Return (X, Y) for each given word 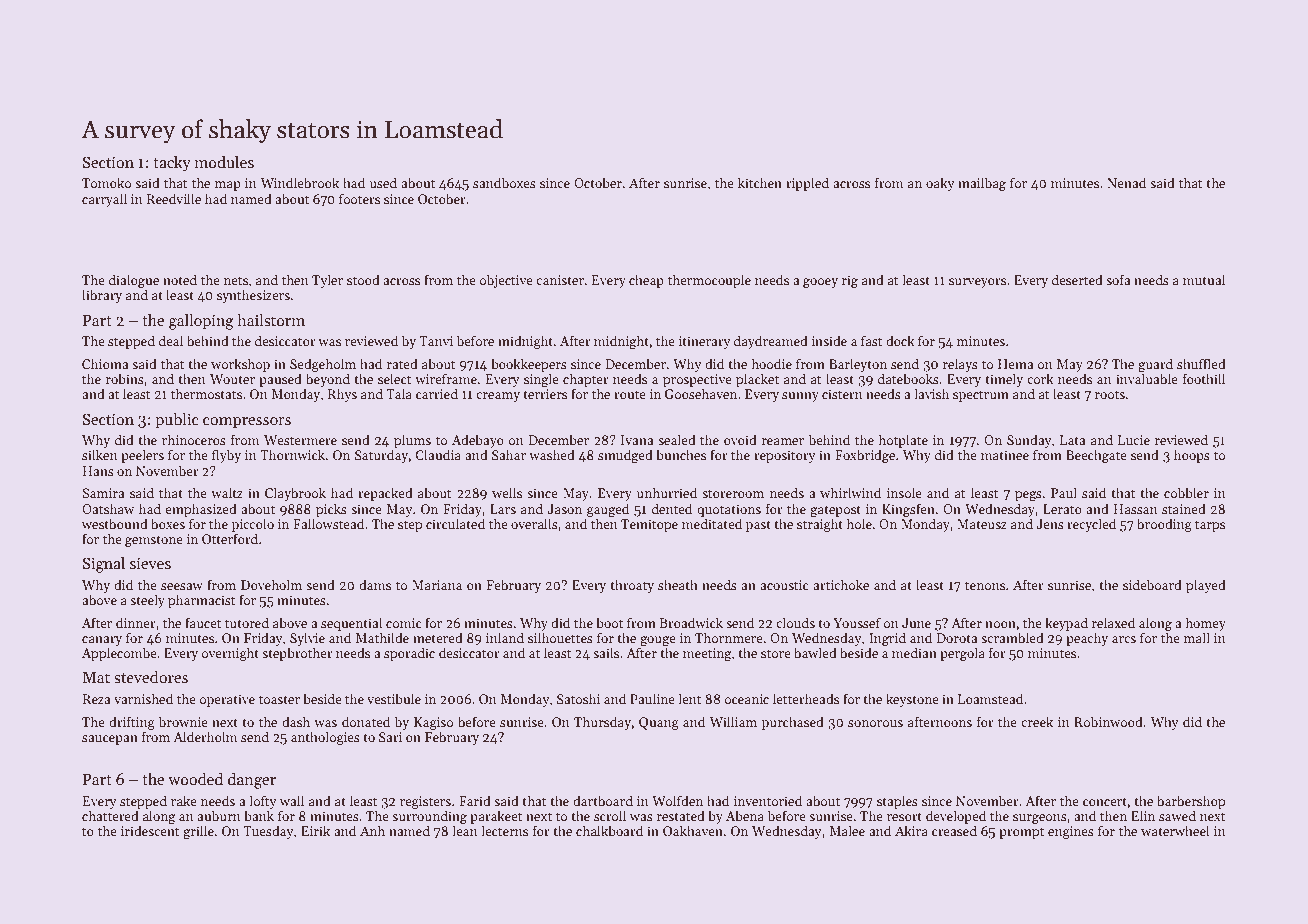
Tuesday (268, 832)
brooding (1164, 525)
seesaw (182, 586)
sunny (800, 397)
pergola (962, 654)
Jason (564, 509)
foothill (1204, 378)
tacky (172, 164)
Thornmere (729, 637)
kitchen (760, 182)
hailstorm (271, 320)
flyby (226, 456)
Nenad (1126, 182)
